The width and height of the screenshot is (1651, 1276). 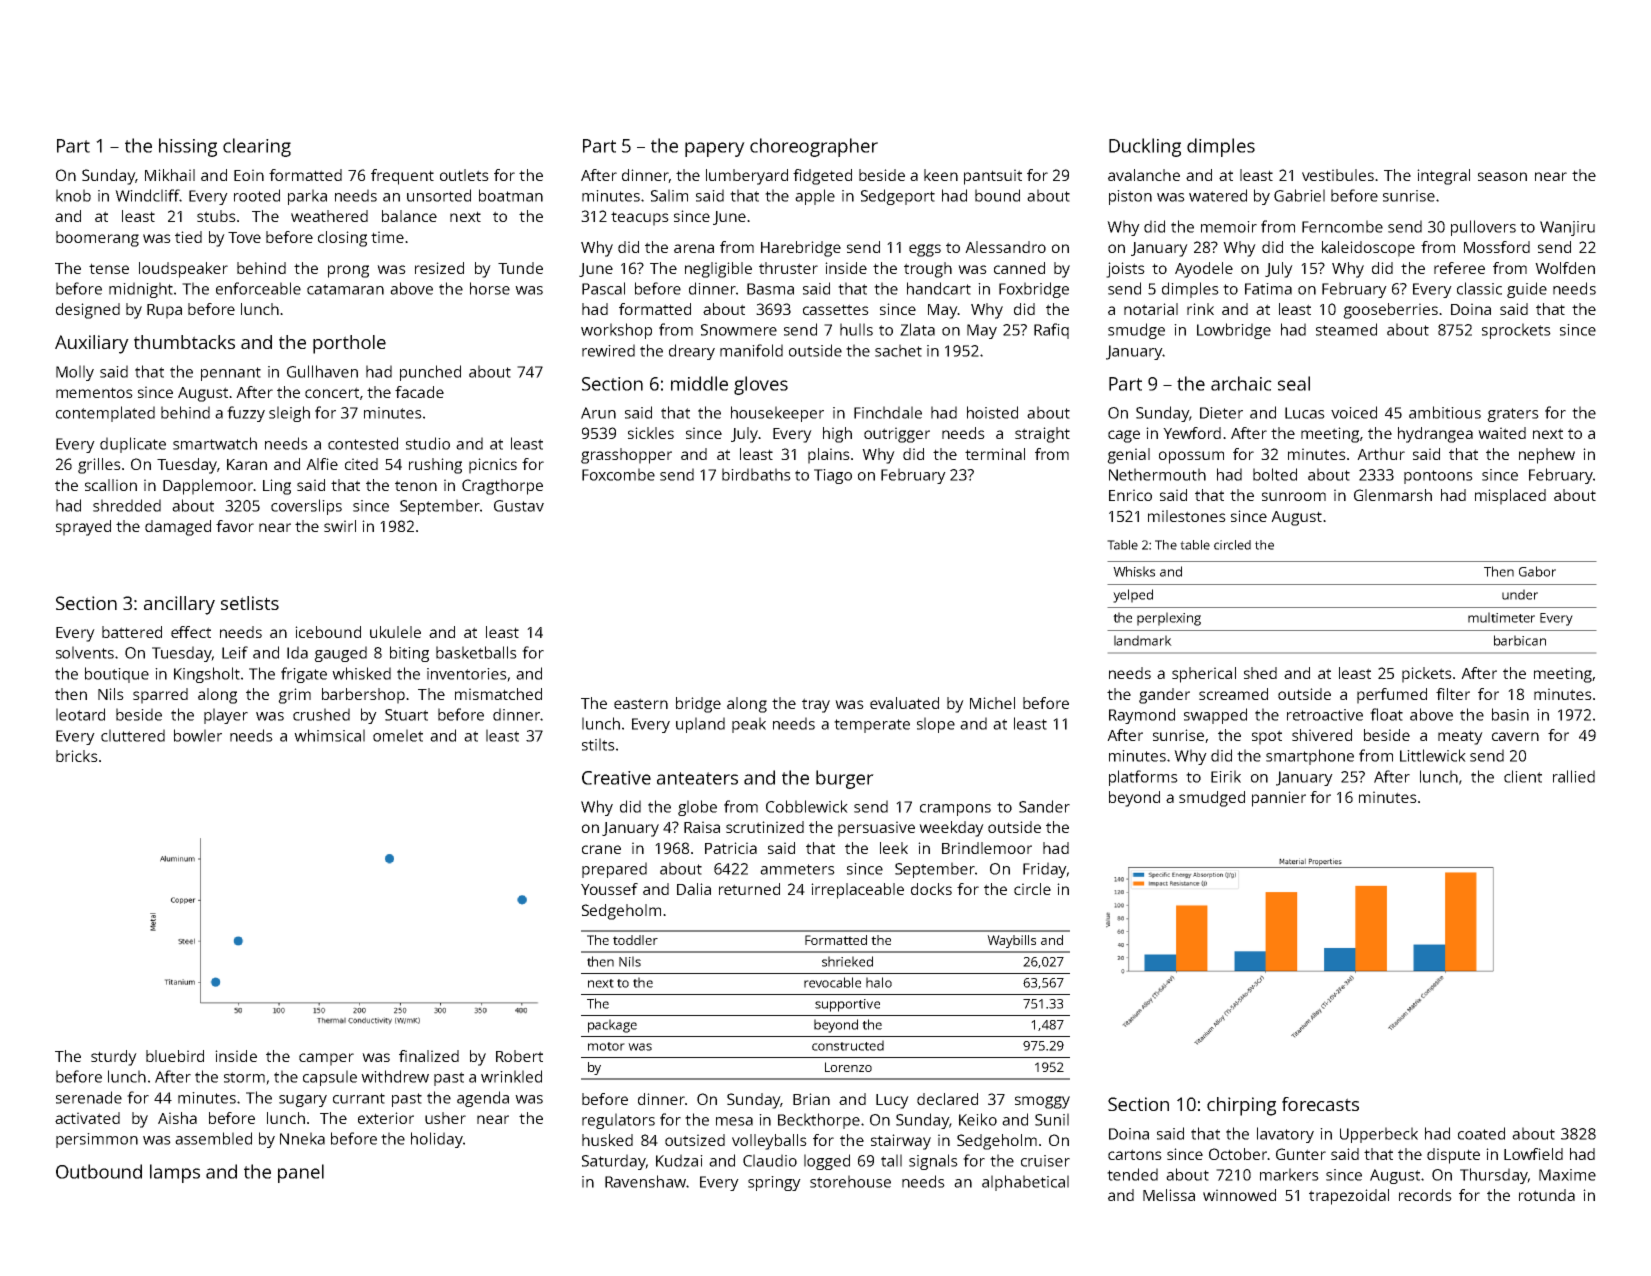 I want to click on sugary, so click(x=303, y=1101).
